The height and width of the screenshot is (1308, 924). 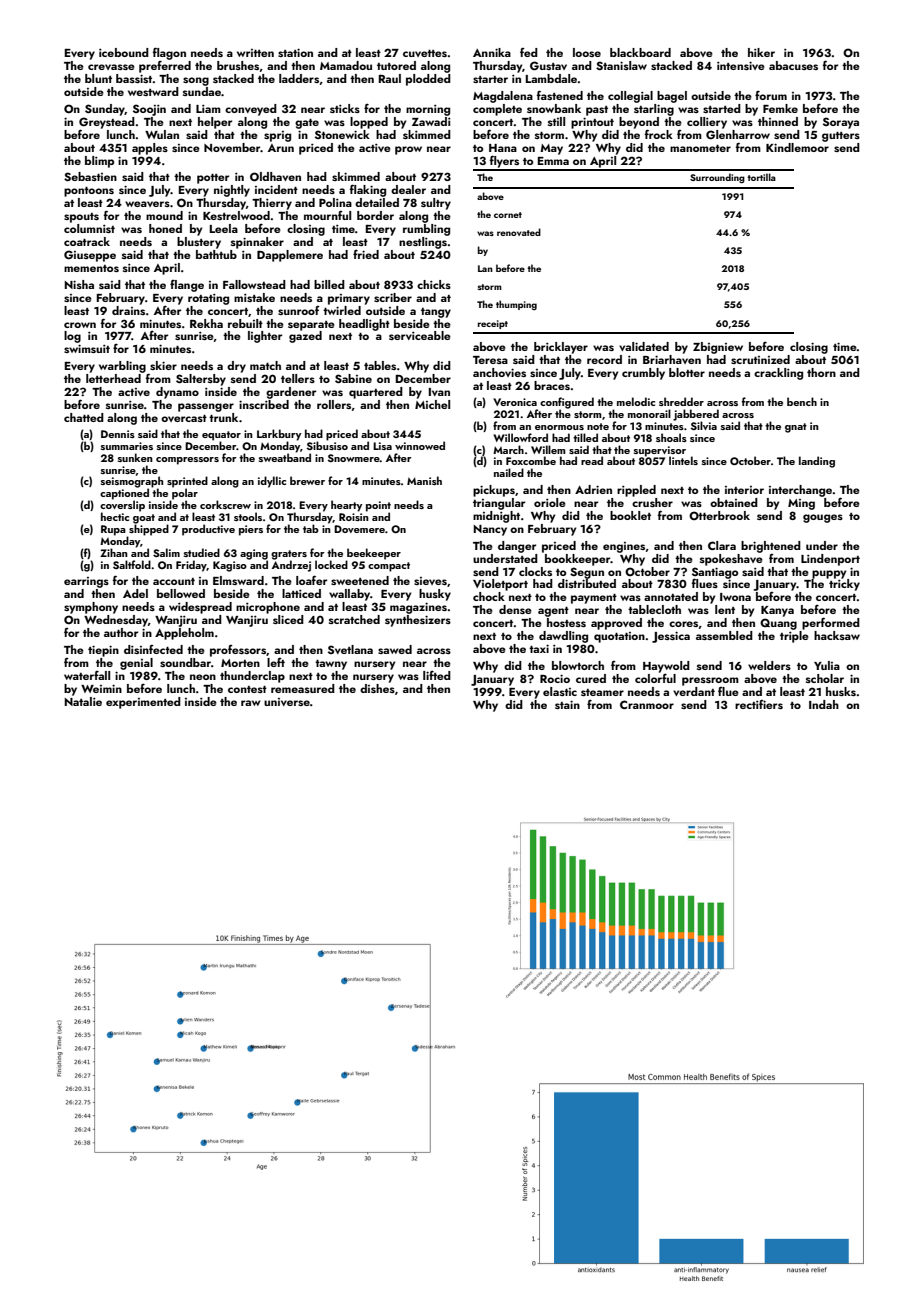 I want to click on equator, so click(x=221, y=436).
